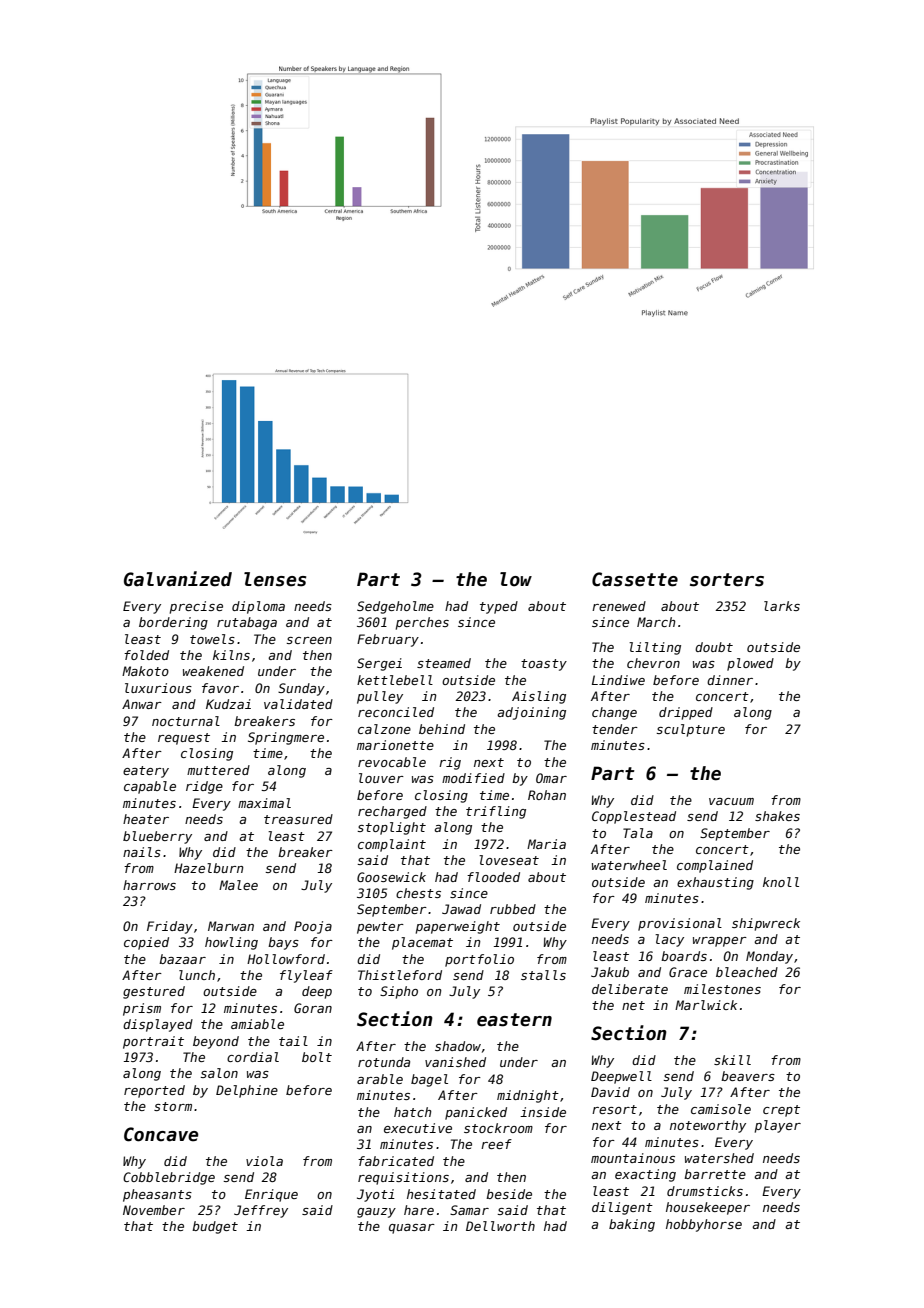 Image resolution: width=924 pixels, height=1308 pixels. Describe the element at coordinates (264, 803) in the page. I see `maximal` at that location.
